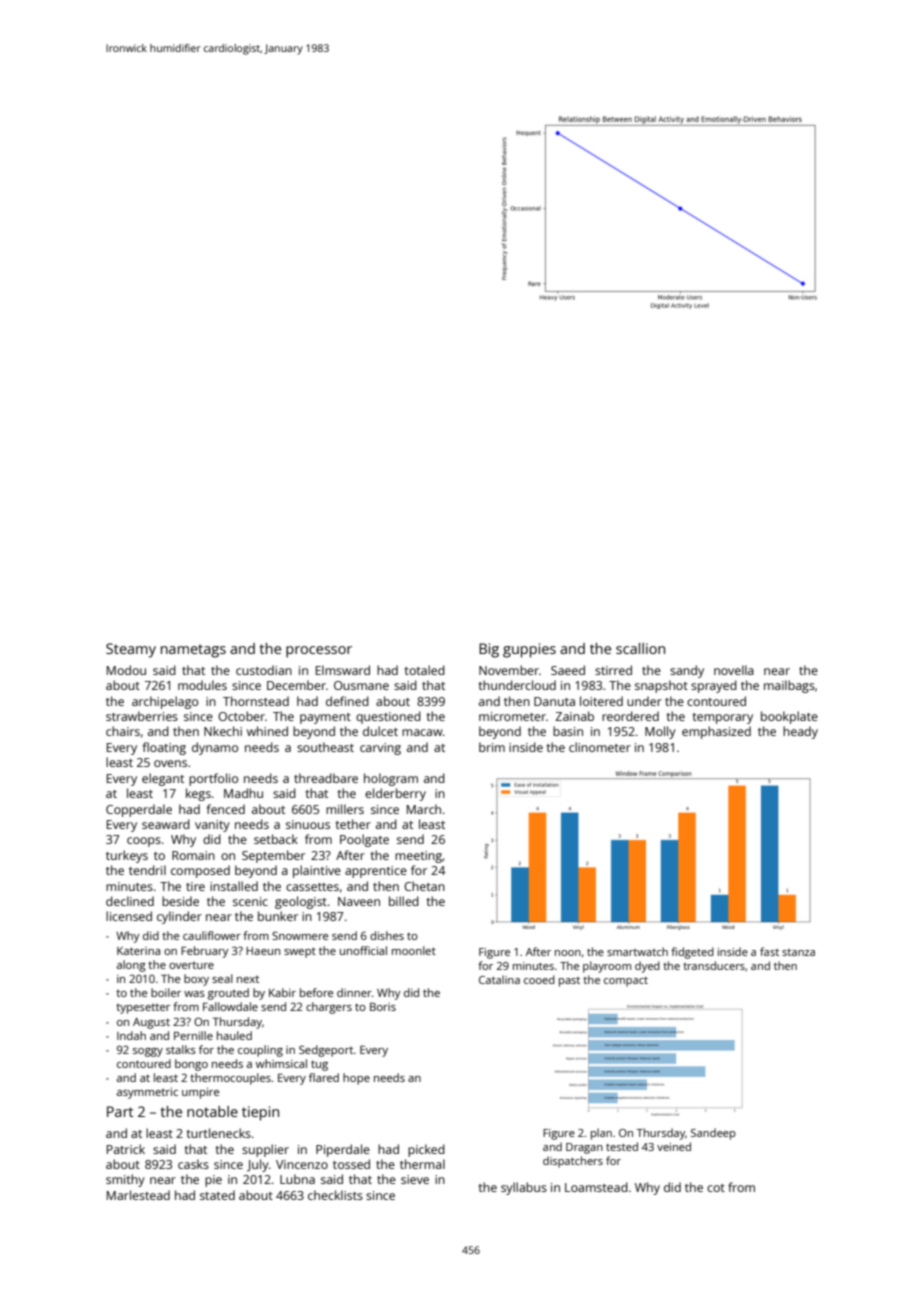 Image resolution: width=924 pixels, height=1308 pixels. I want to click on scallion, so click(640, 648).
